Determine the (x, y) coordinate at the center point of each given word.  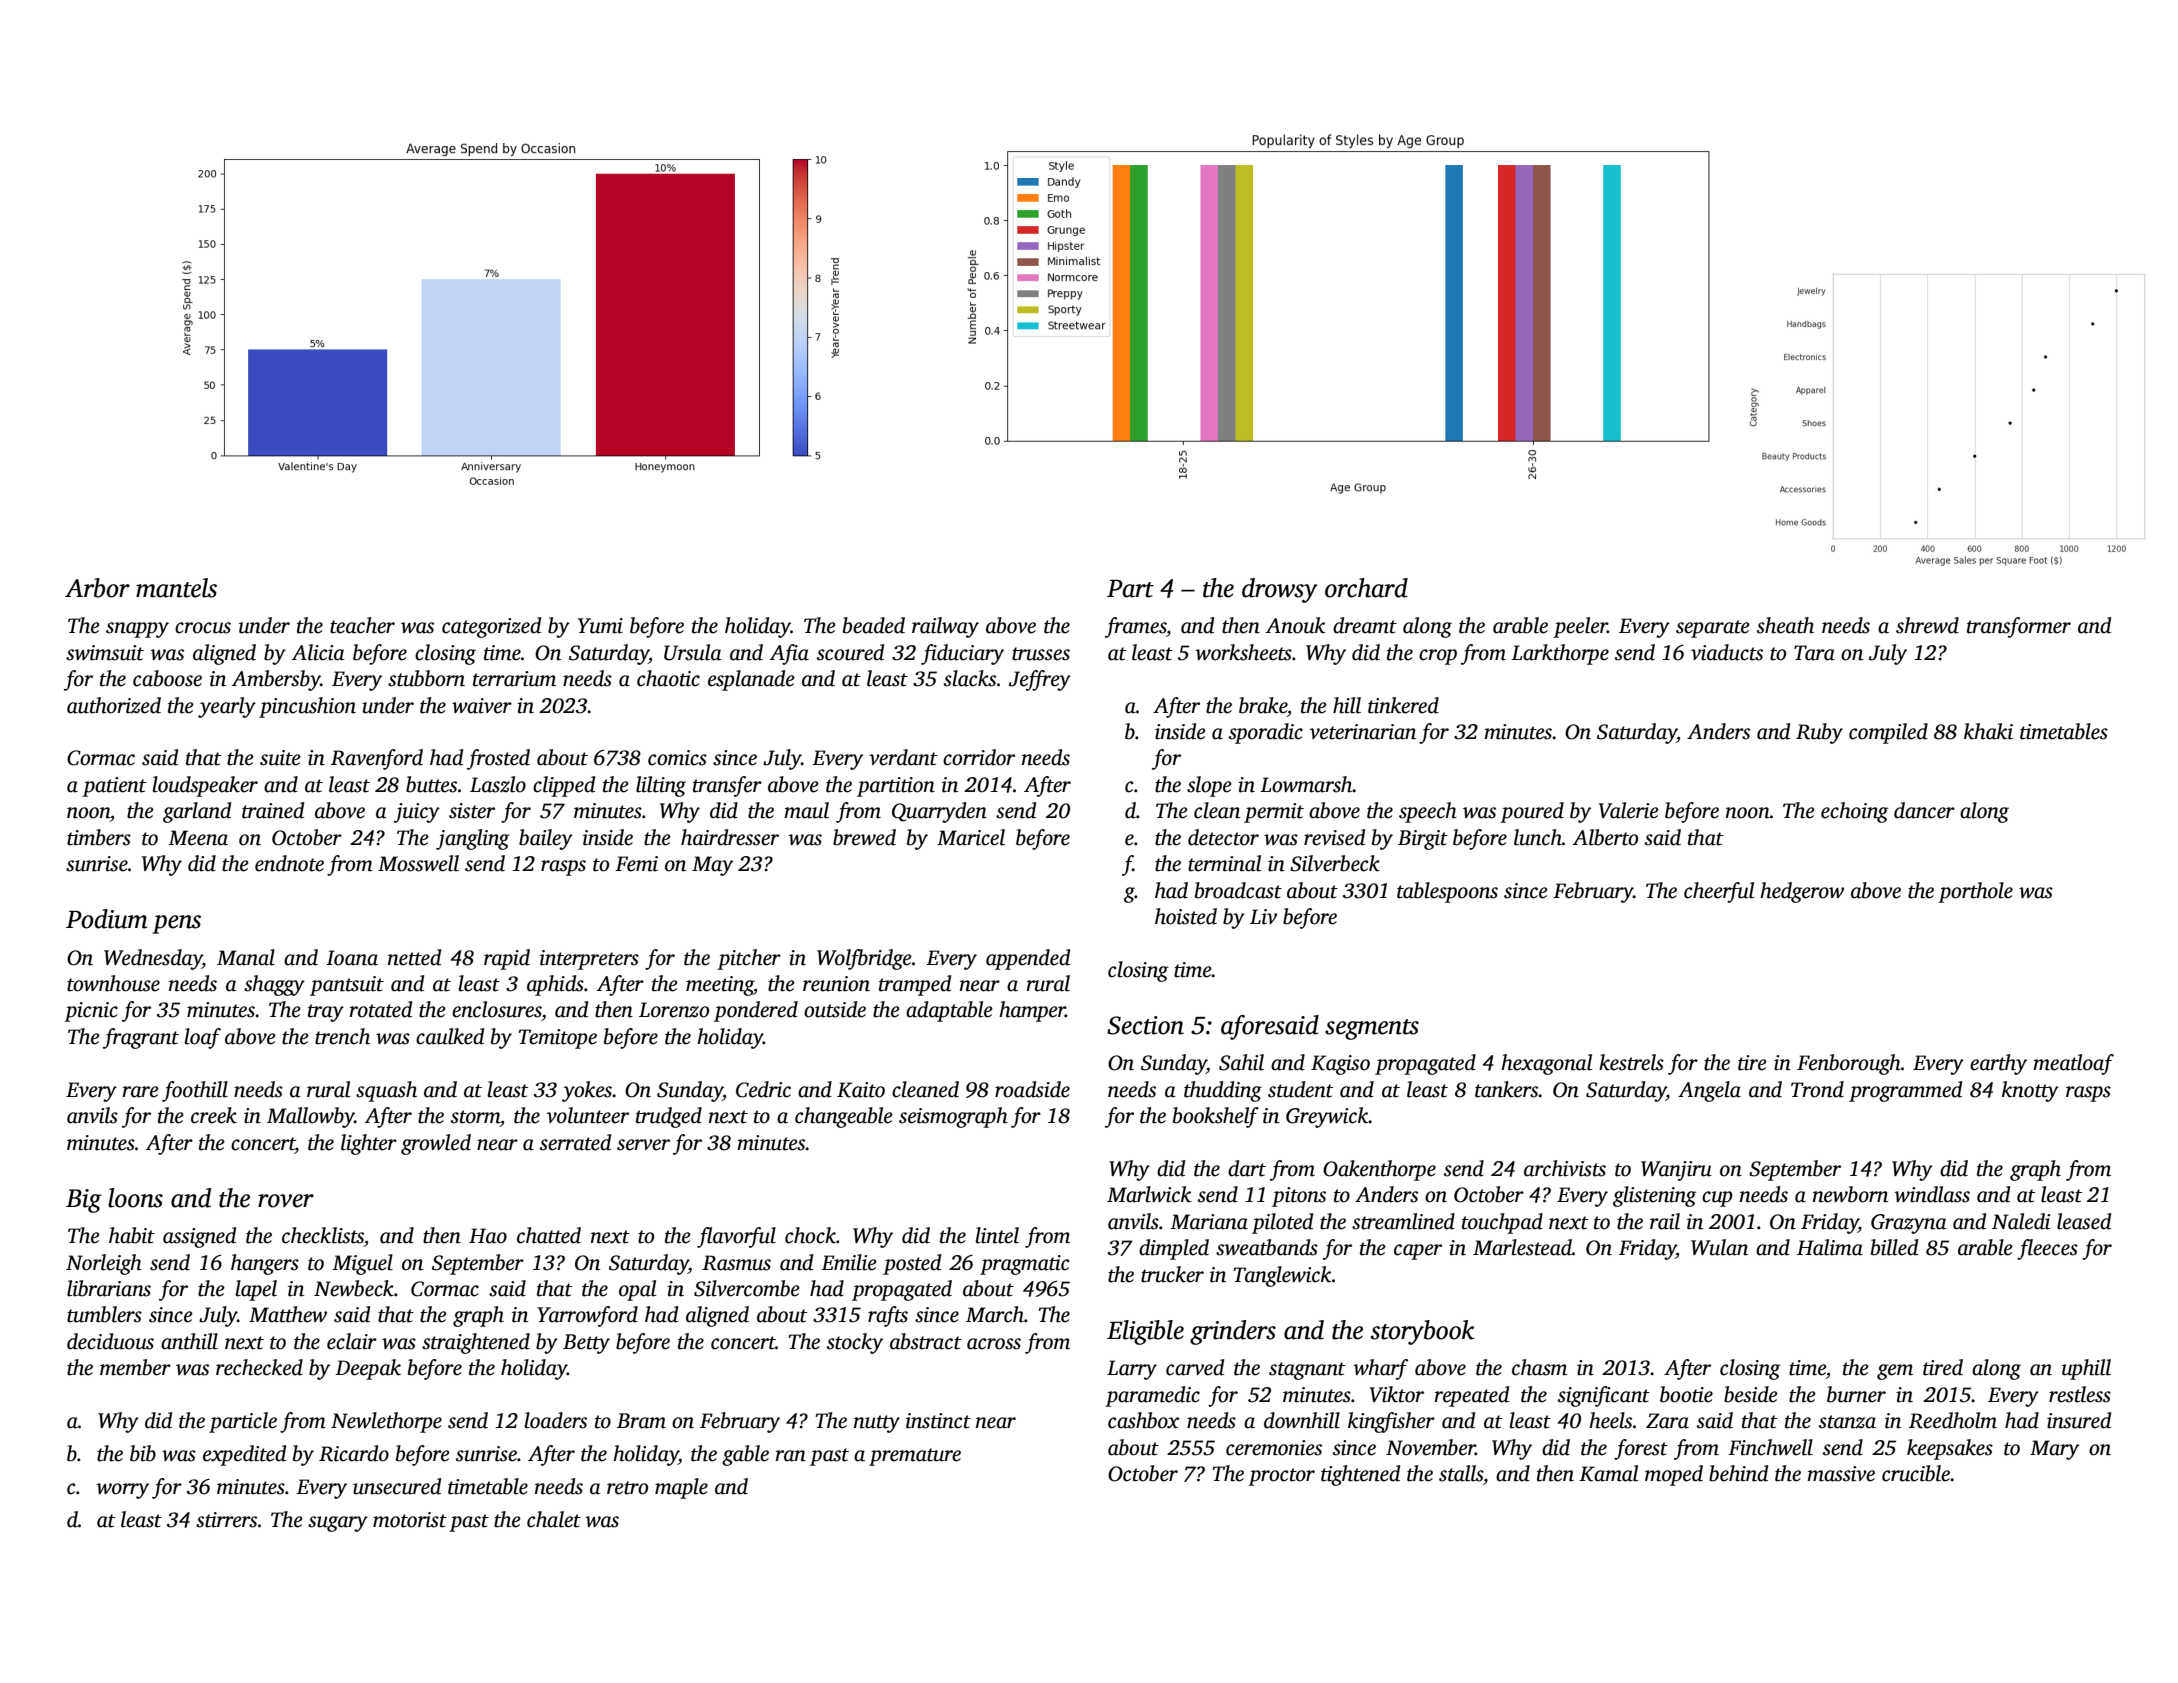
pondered (756, 1011)
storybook (1422, 1332)
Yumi (600, 626)
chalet (554, 1519)
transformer (2019, 627)
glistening (1655, 1196)
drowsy (1280, 590)
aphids (555, 985)
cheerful (1719, 892)
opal (637, 1290)
